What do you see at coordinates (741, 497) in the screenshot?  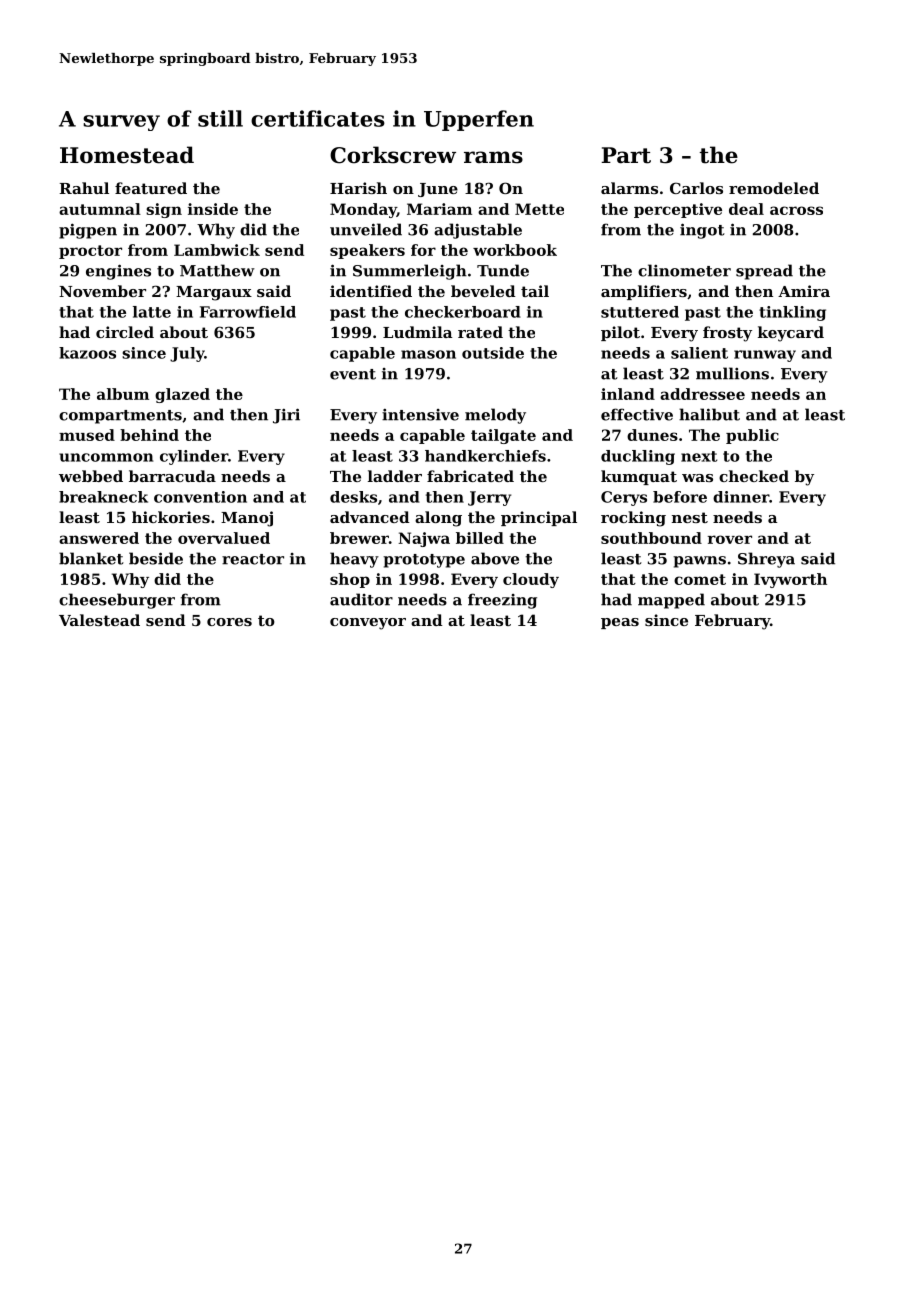 I see `dinner` at bounding box center [741, 497].
